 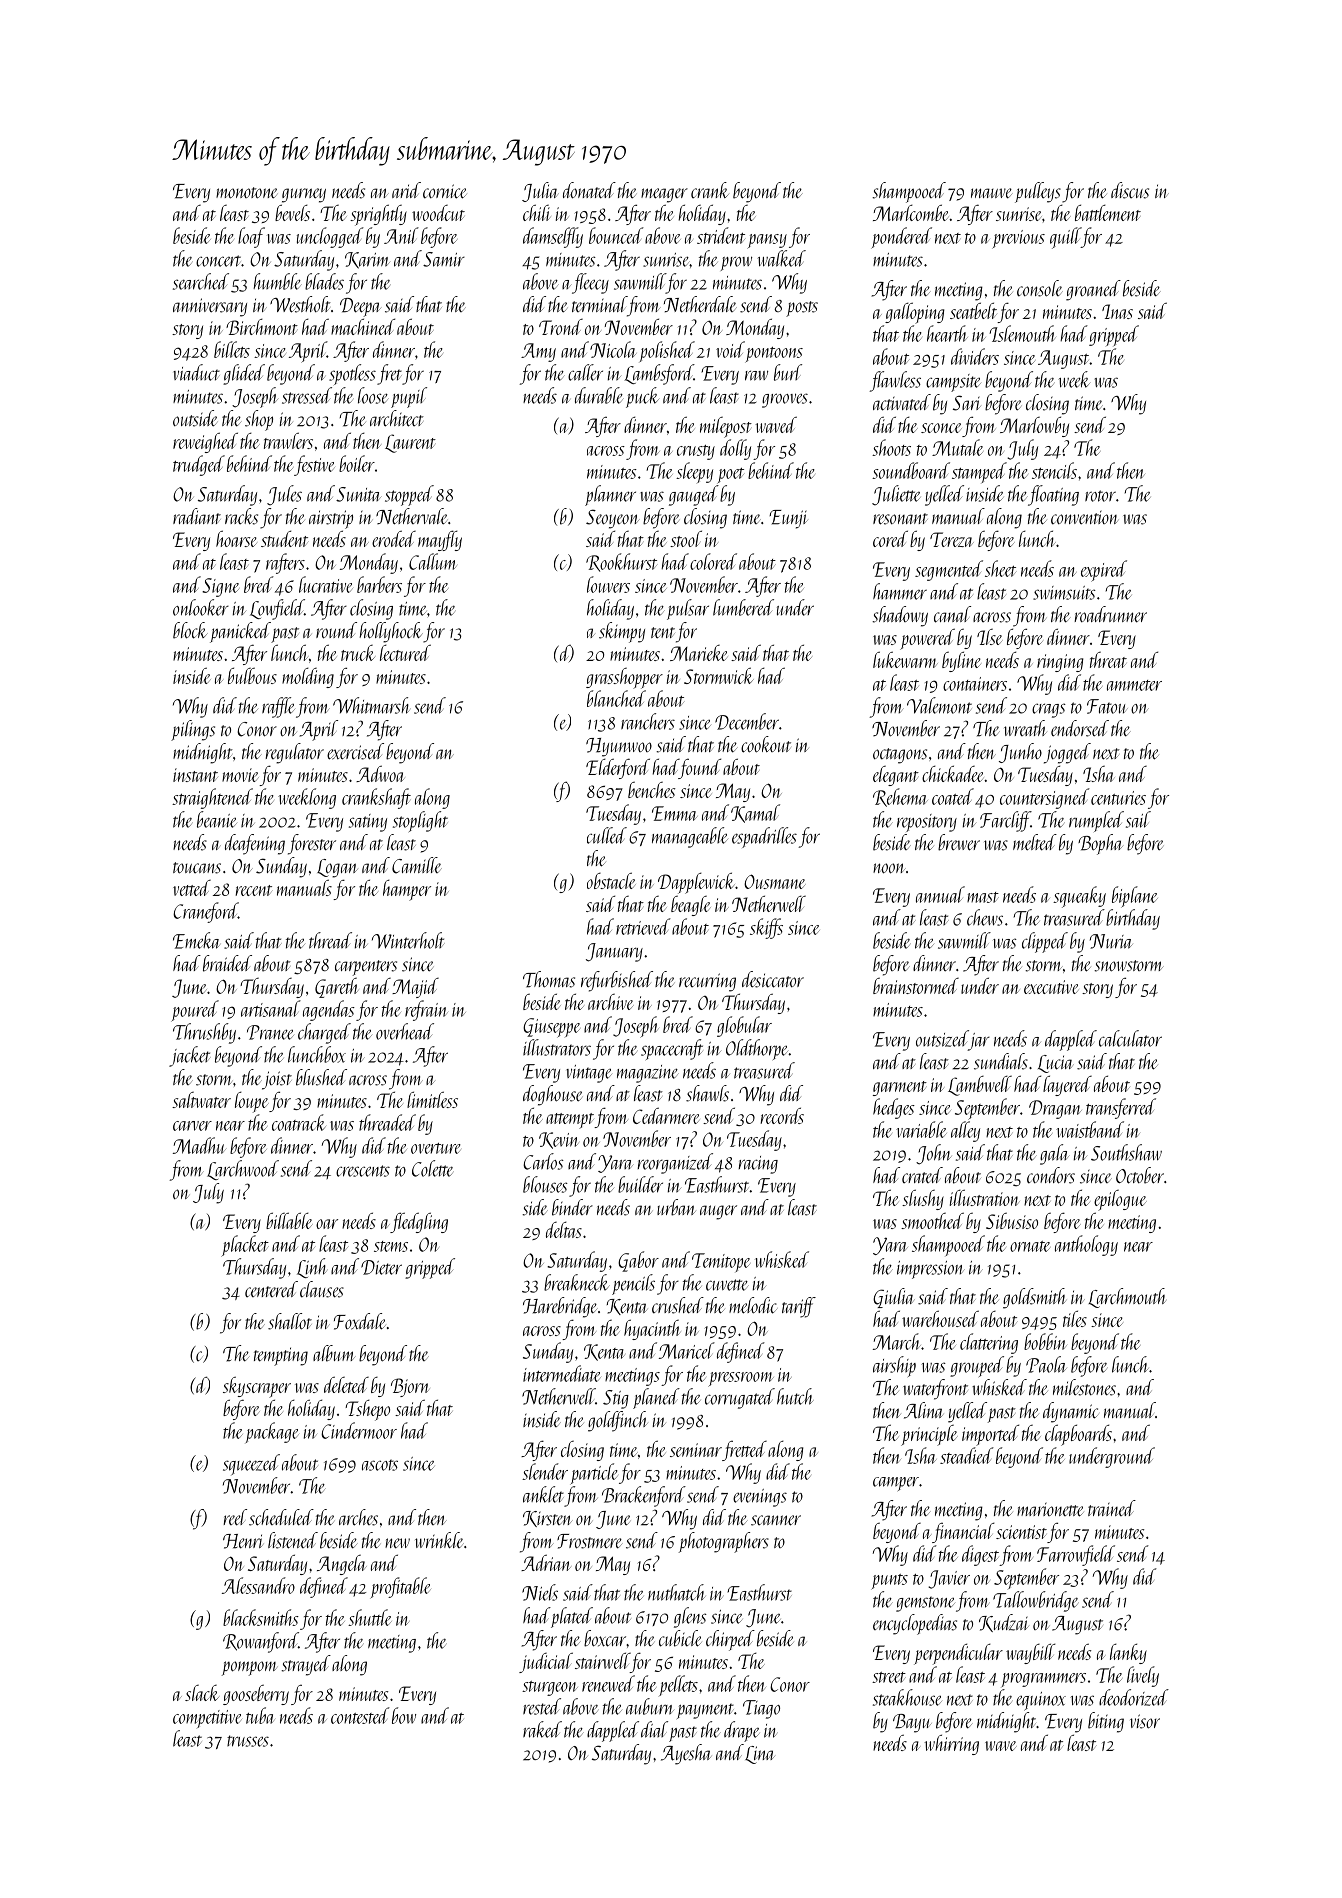 I want to click on Larchwood, so click(x=243, y=1170).
